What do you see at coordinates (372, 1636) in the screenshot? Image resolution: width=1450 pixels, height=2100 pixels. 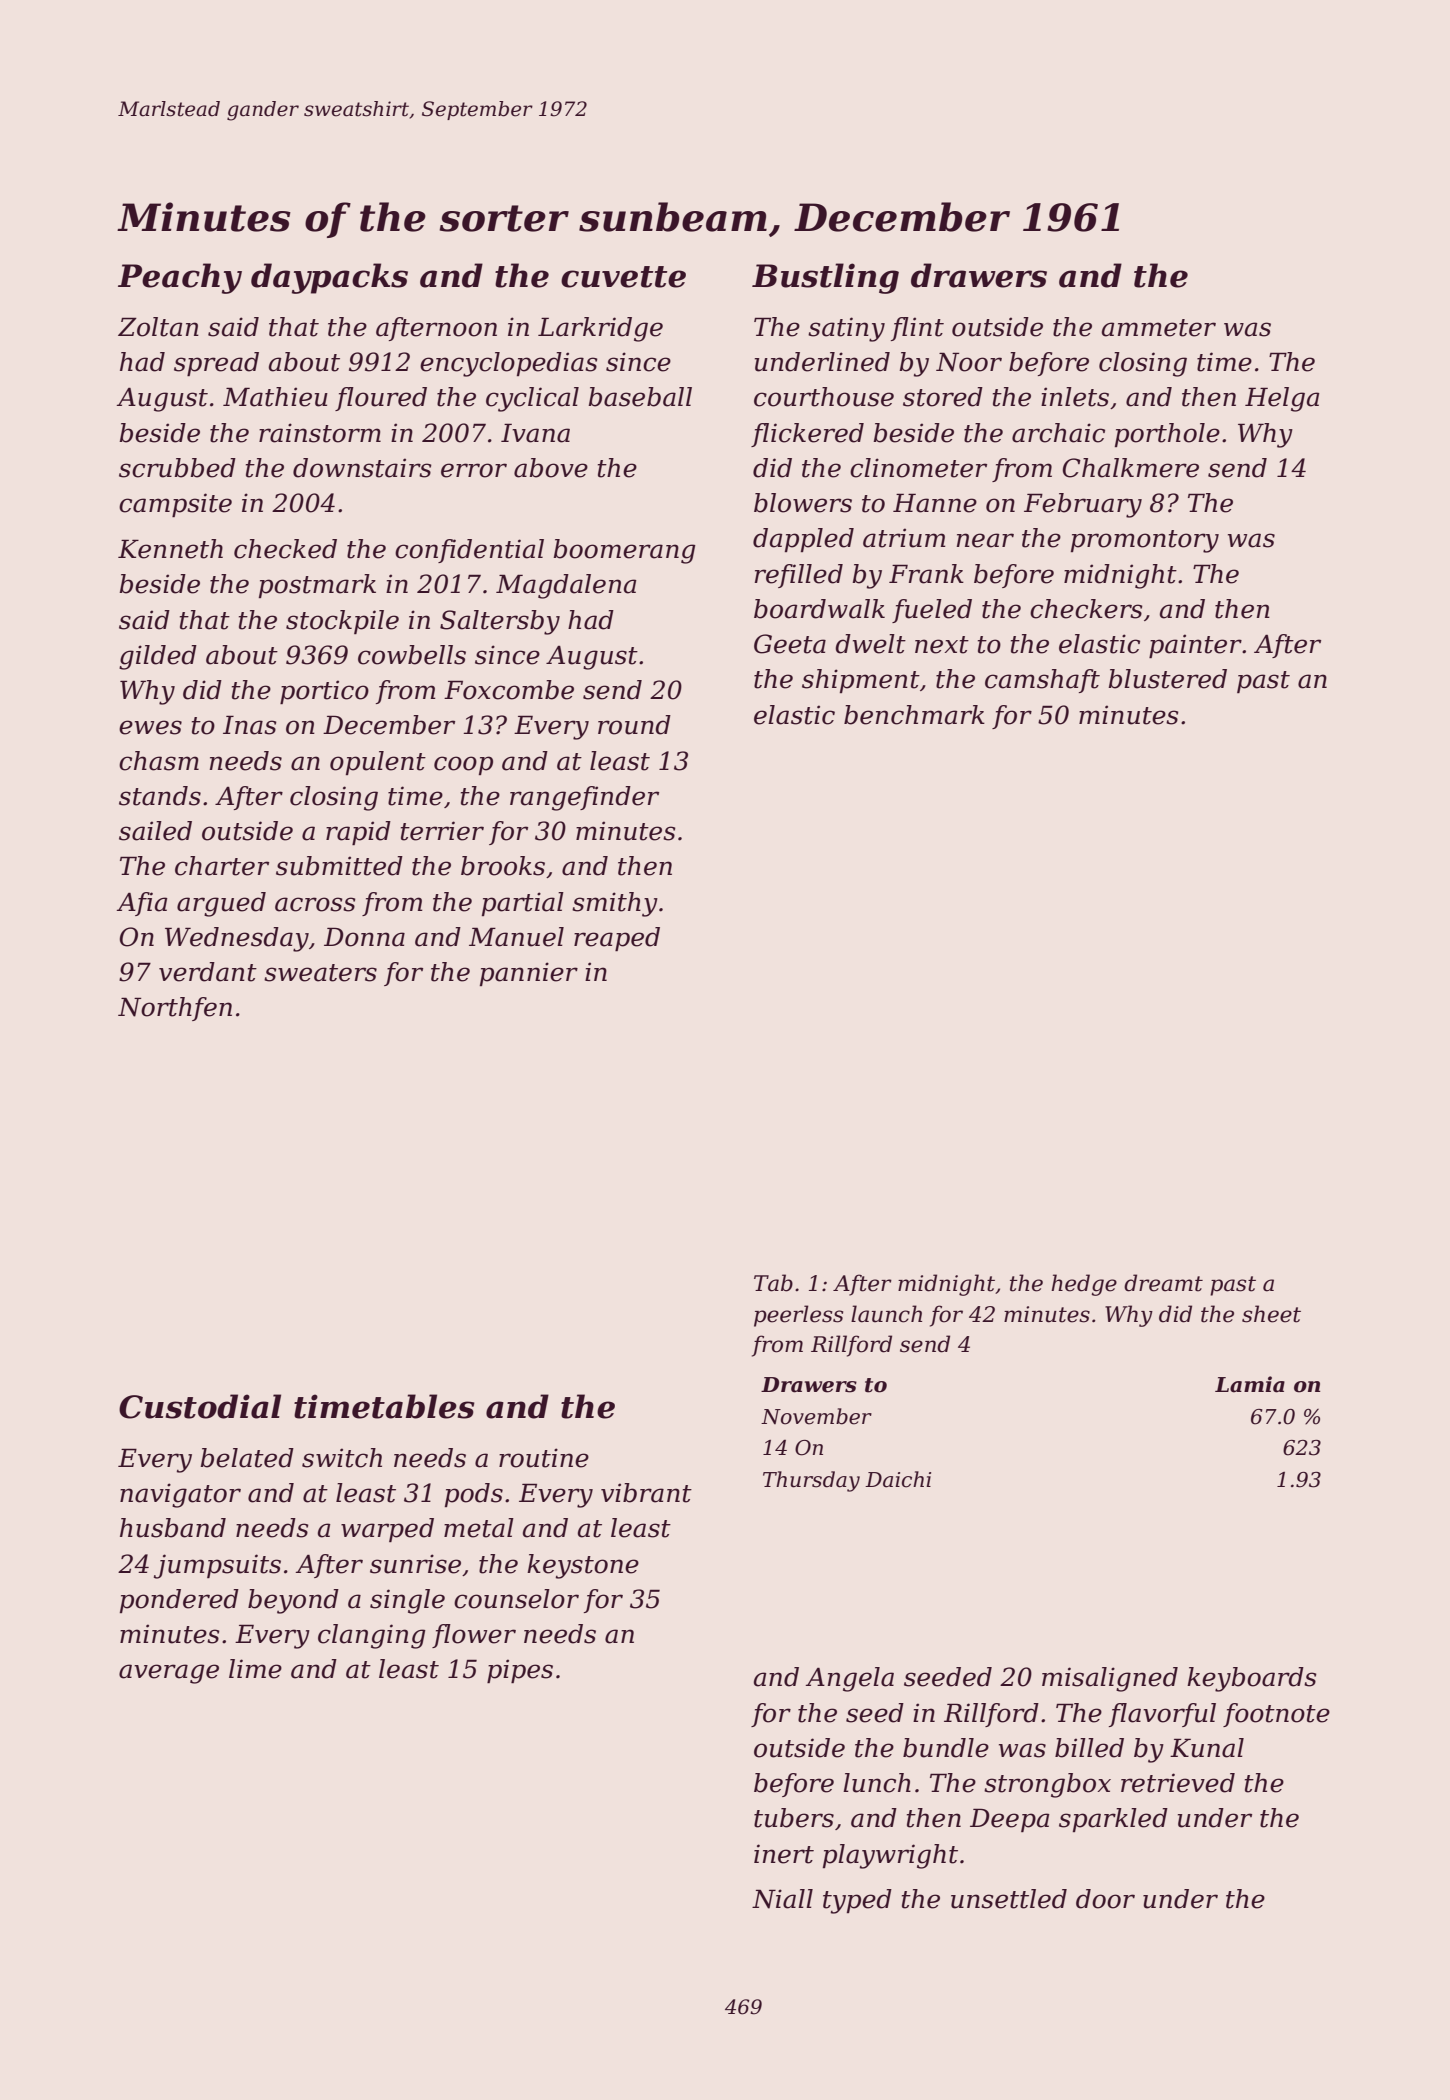 I see `clanging` at bounding box center [372, 1636].
